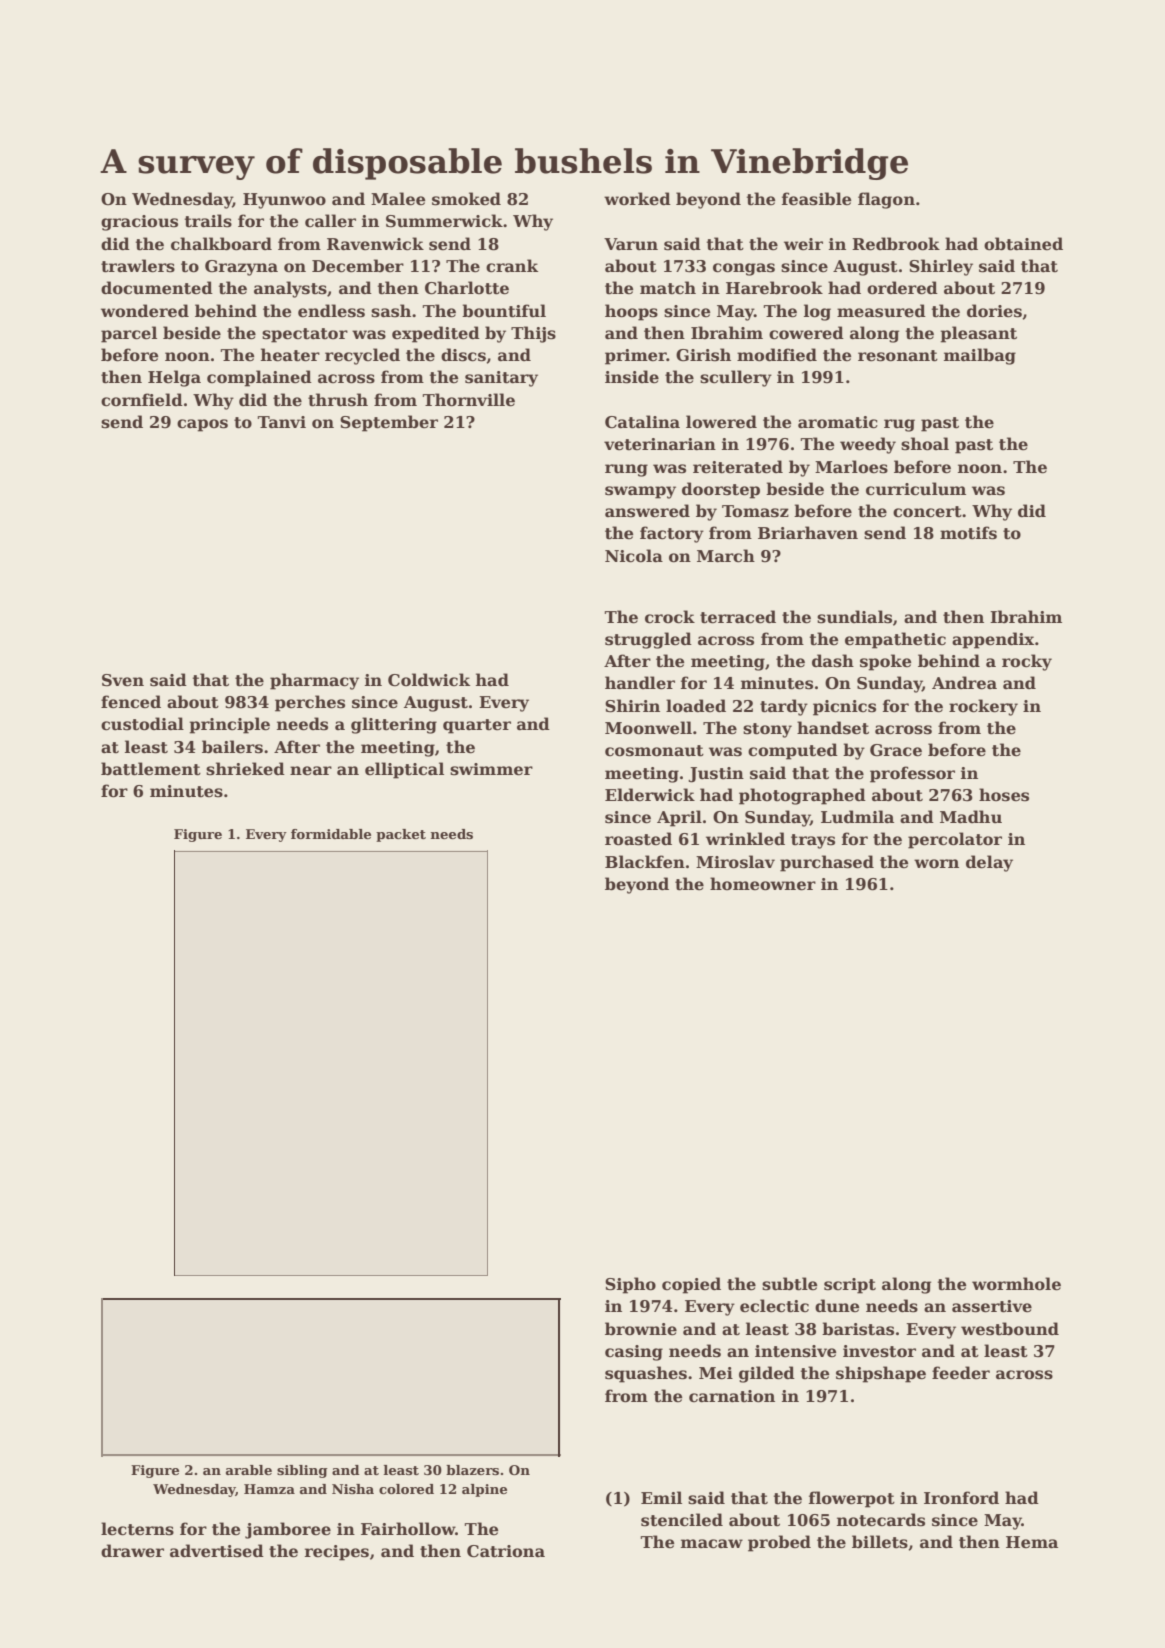 The height and width of the screenshot is (1648, 1165). What do you see at coordinates (139, 223) in the screenshot?
I see `gracious` at bounding box center [139, 223].
